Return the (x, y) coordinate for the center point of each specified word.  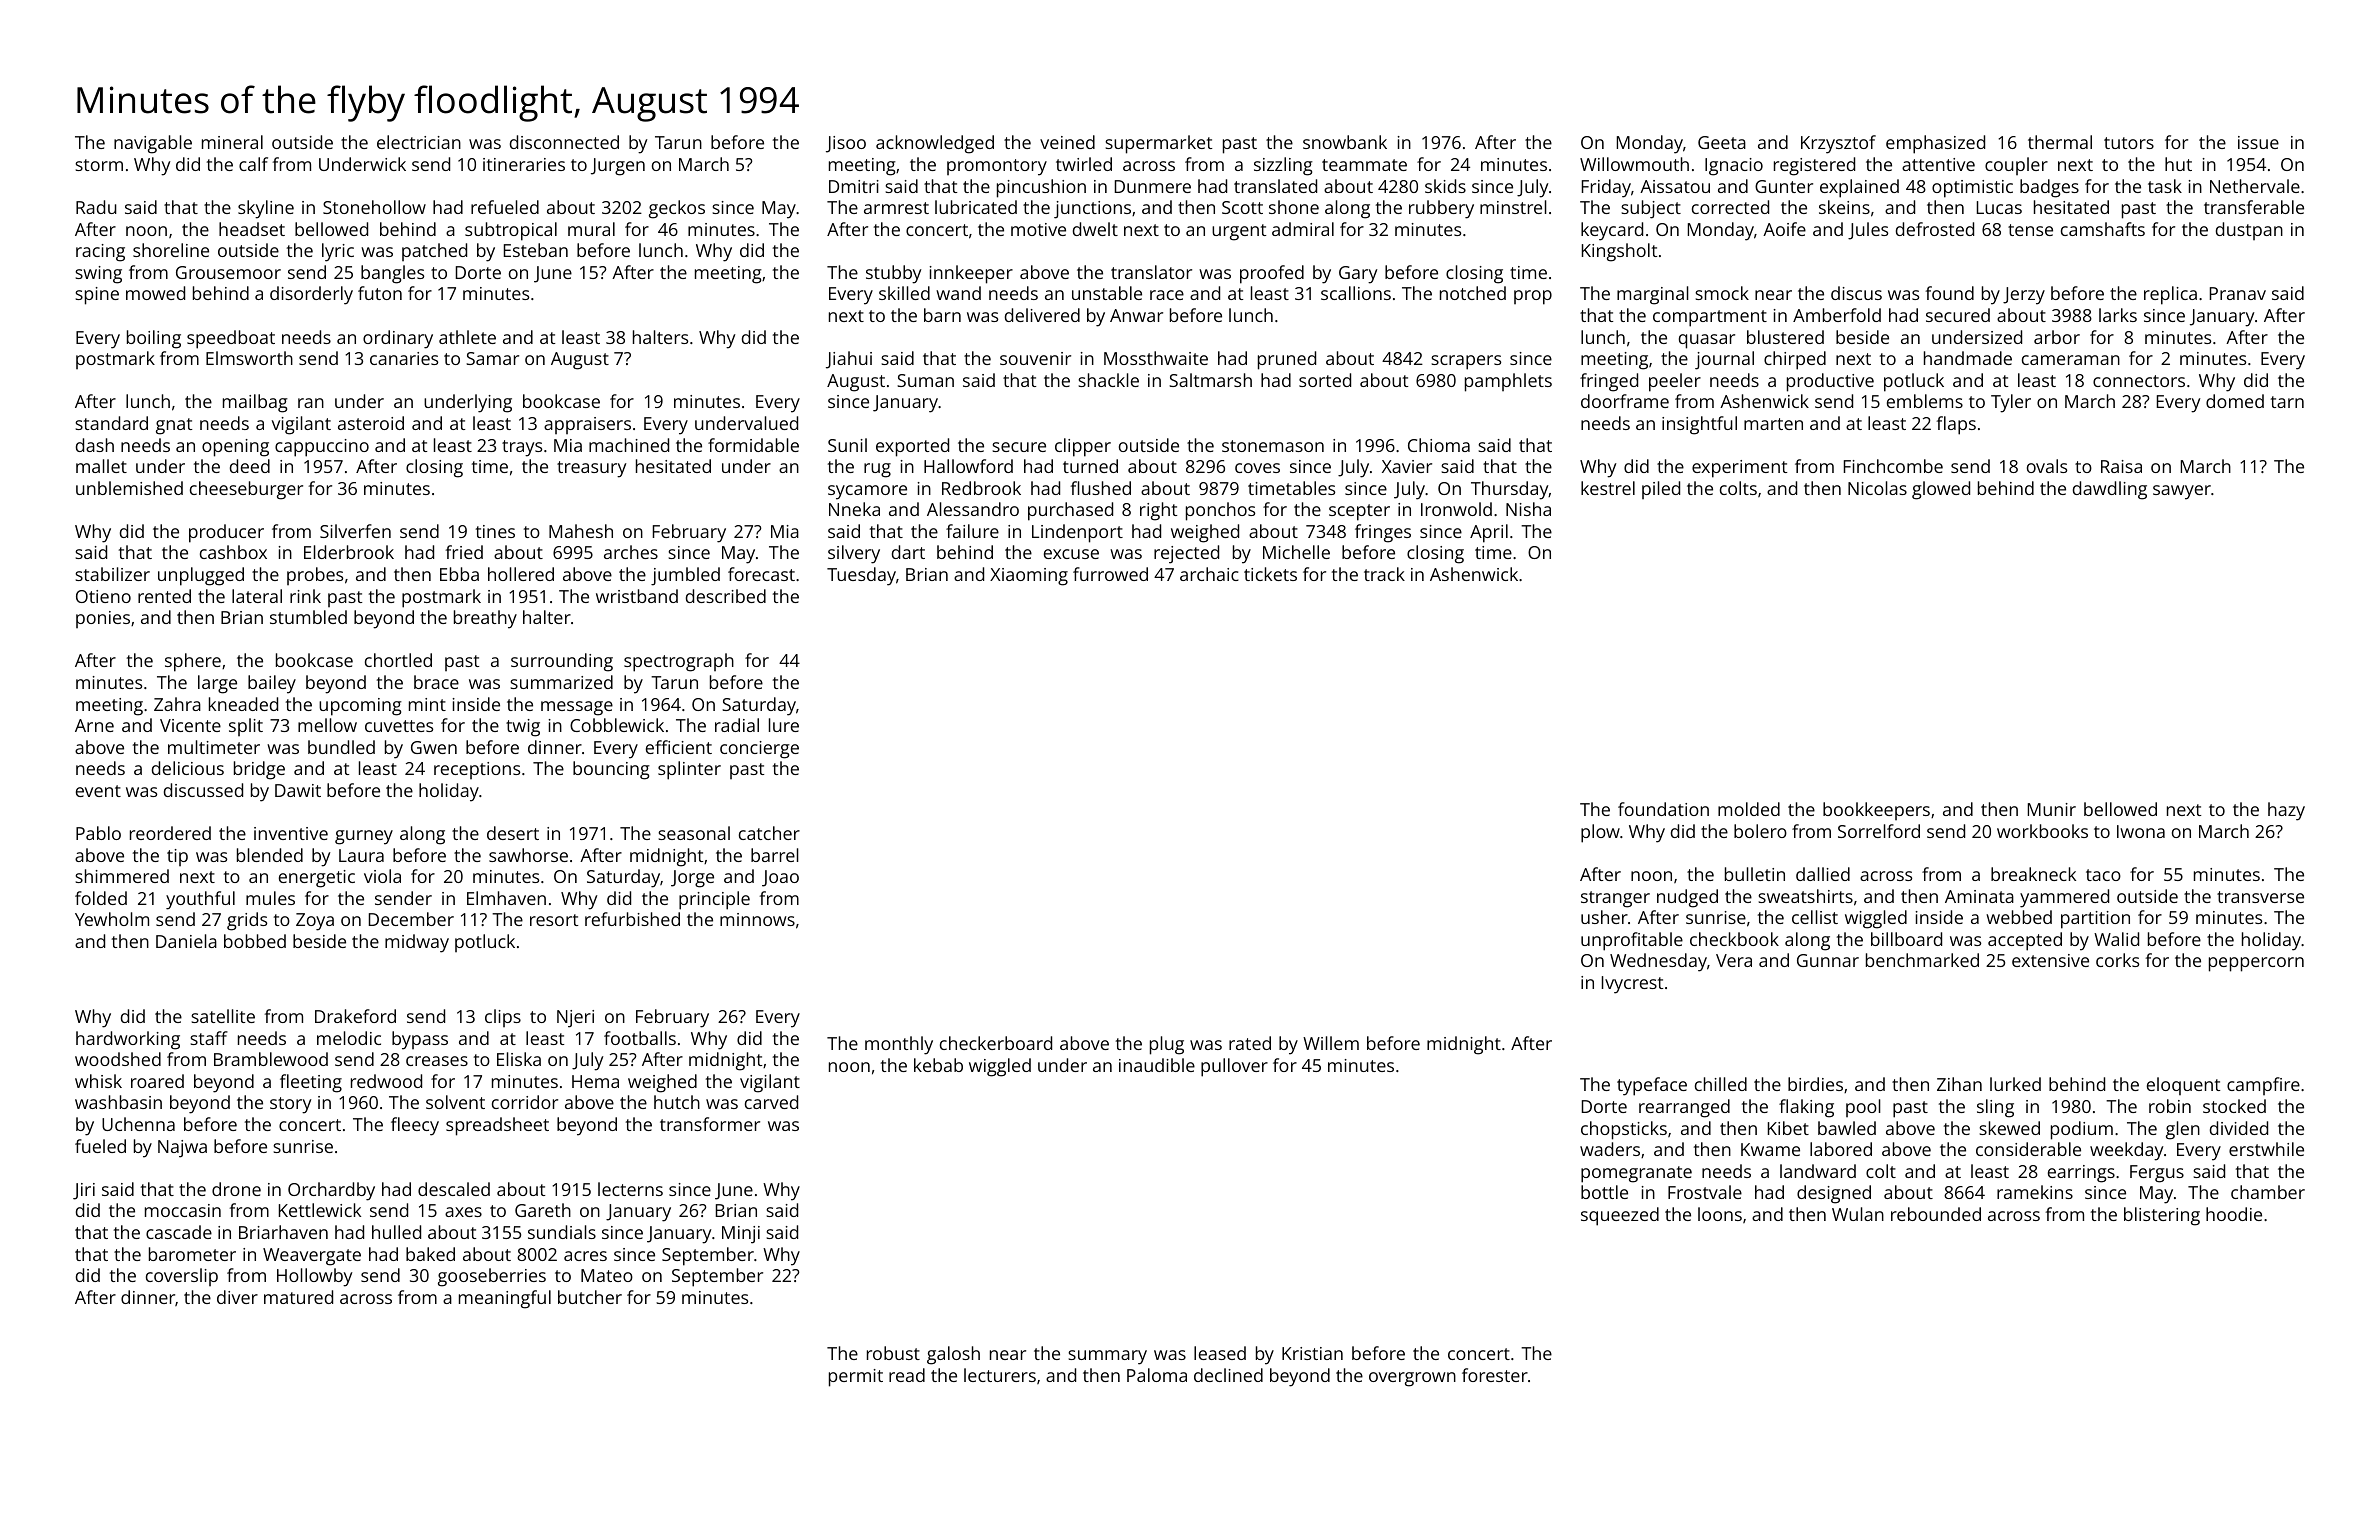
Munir (2052, 809)
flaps (1956, 425)
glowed (1941, 490)
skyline (266, 209)
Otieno (103, 596)
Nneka (854, 509)
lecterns (630, 1189)
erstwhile (2266, 1149)
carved (771, 1102)
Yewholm (112, 919)
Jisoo (846, 144)
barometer (192, 1254)
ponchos (1220, 511)
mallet (101, 466)
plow (1600, 833)
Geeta (1722, 142)
